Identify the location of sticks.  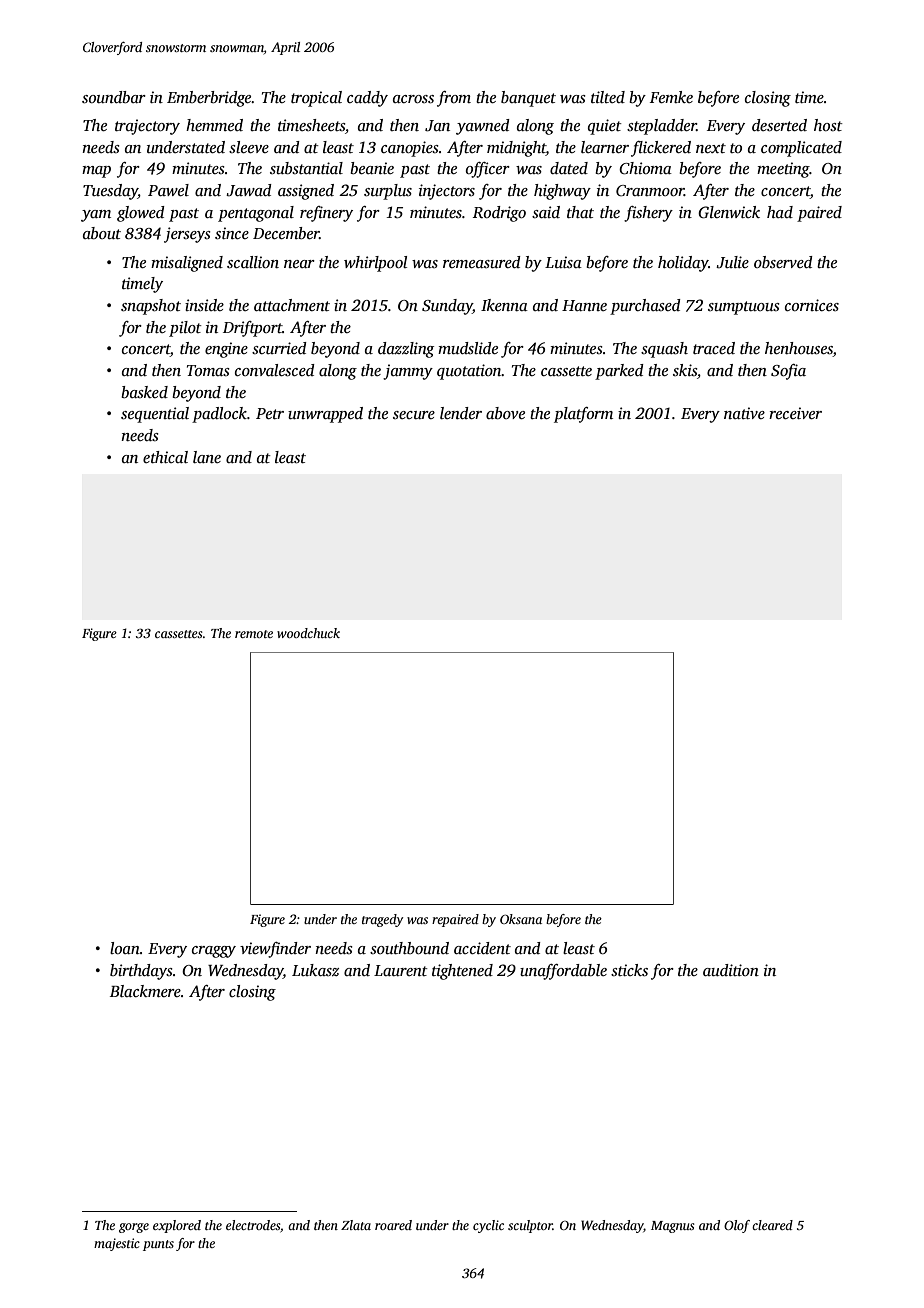
(629, 970).
